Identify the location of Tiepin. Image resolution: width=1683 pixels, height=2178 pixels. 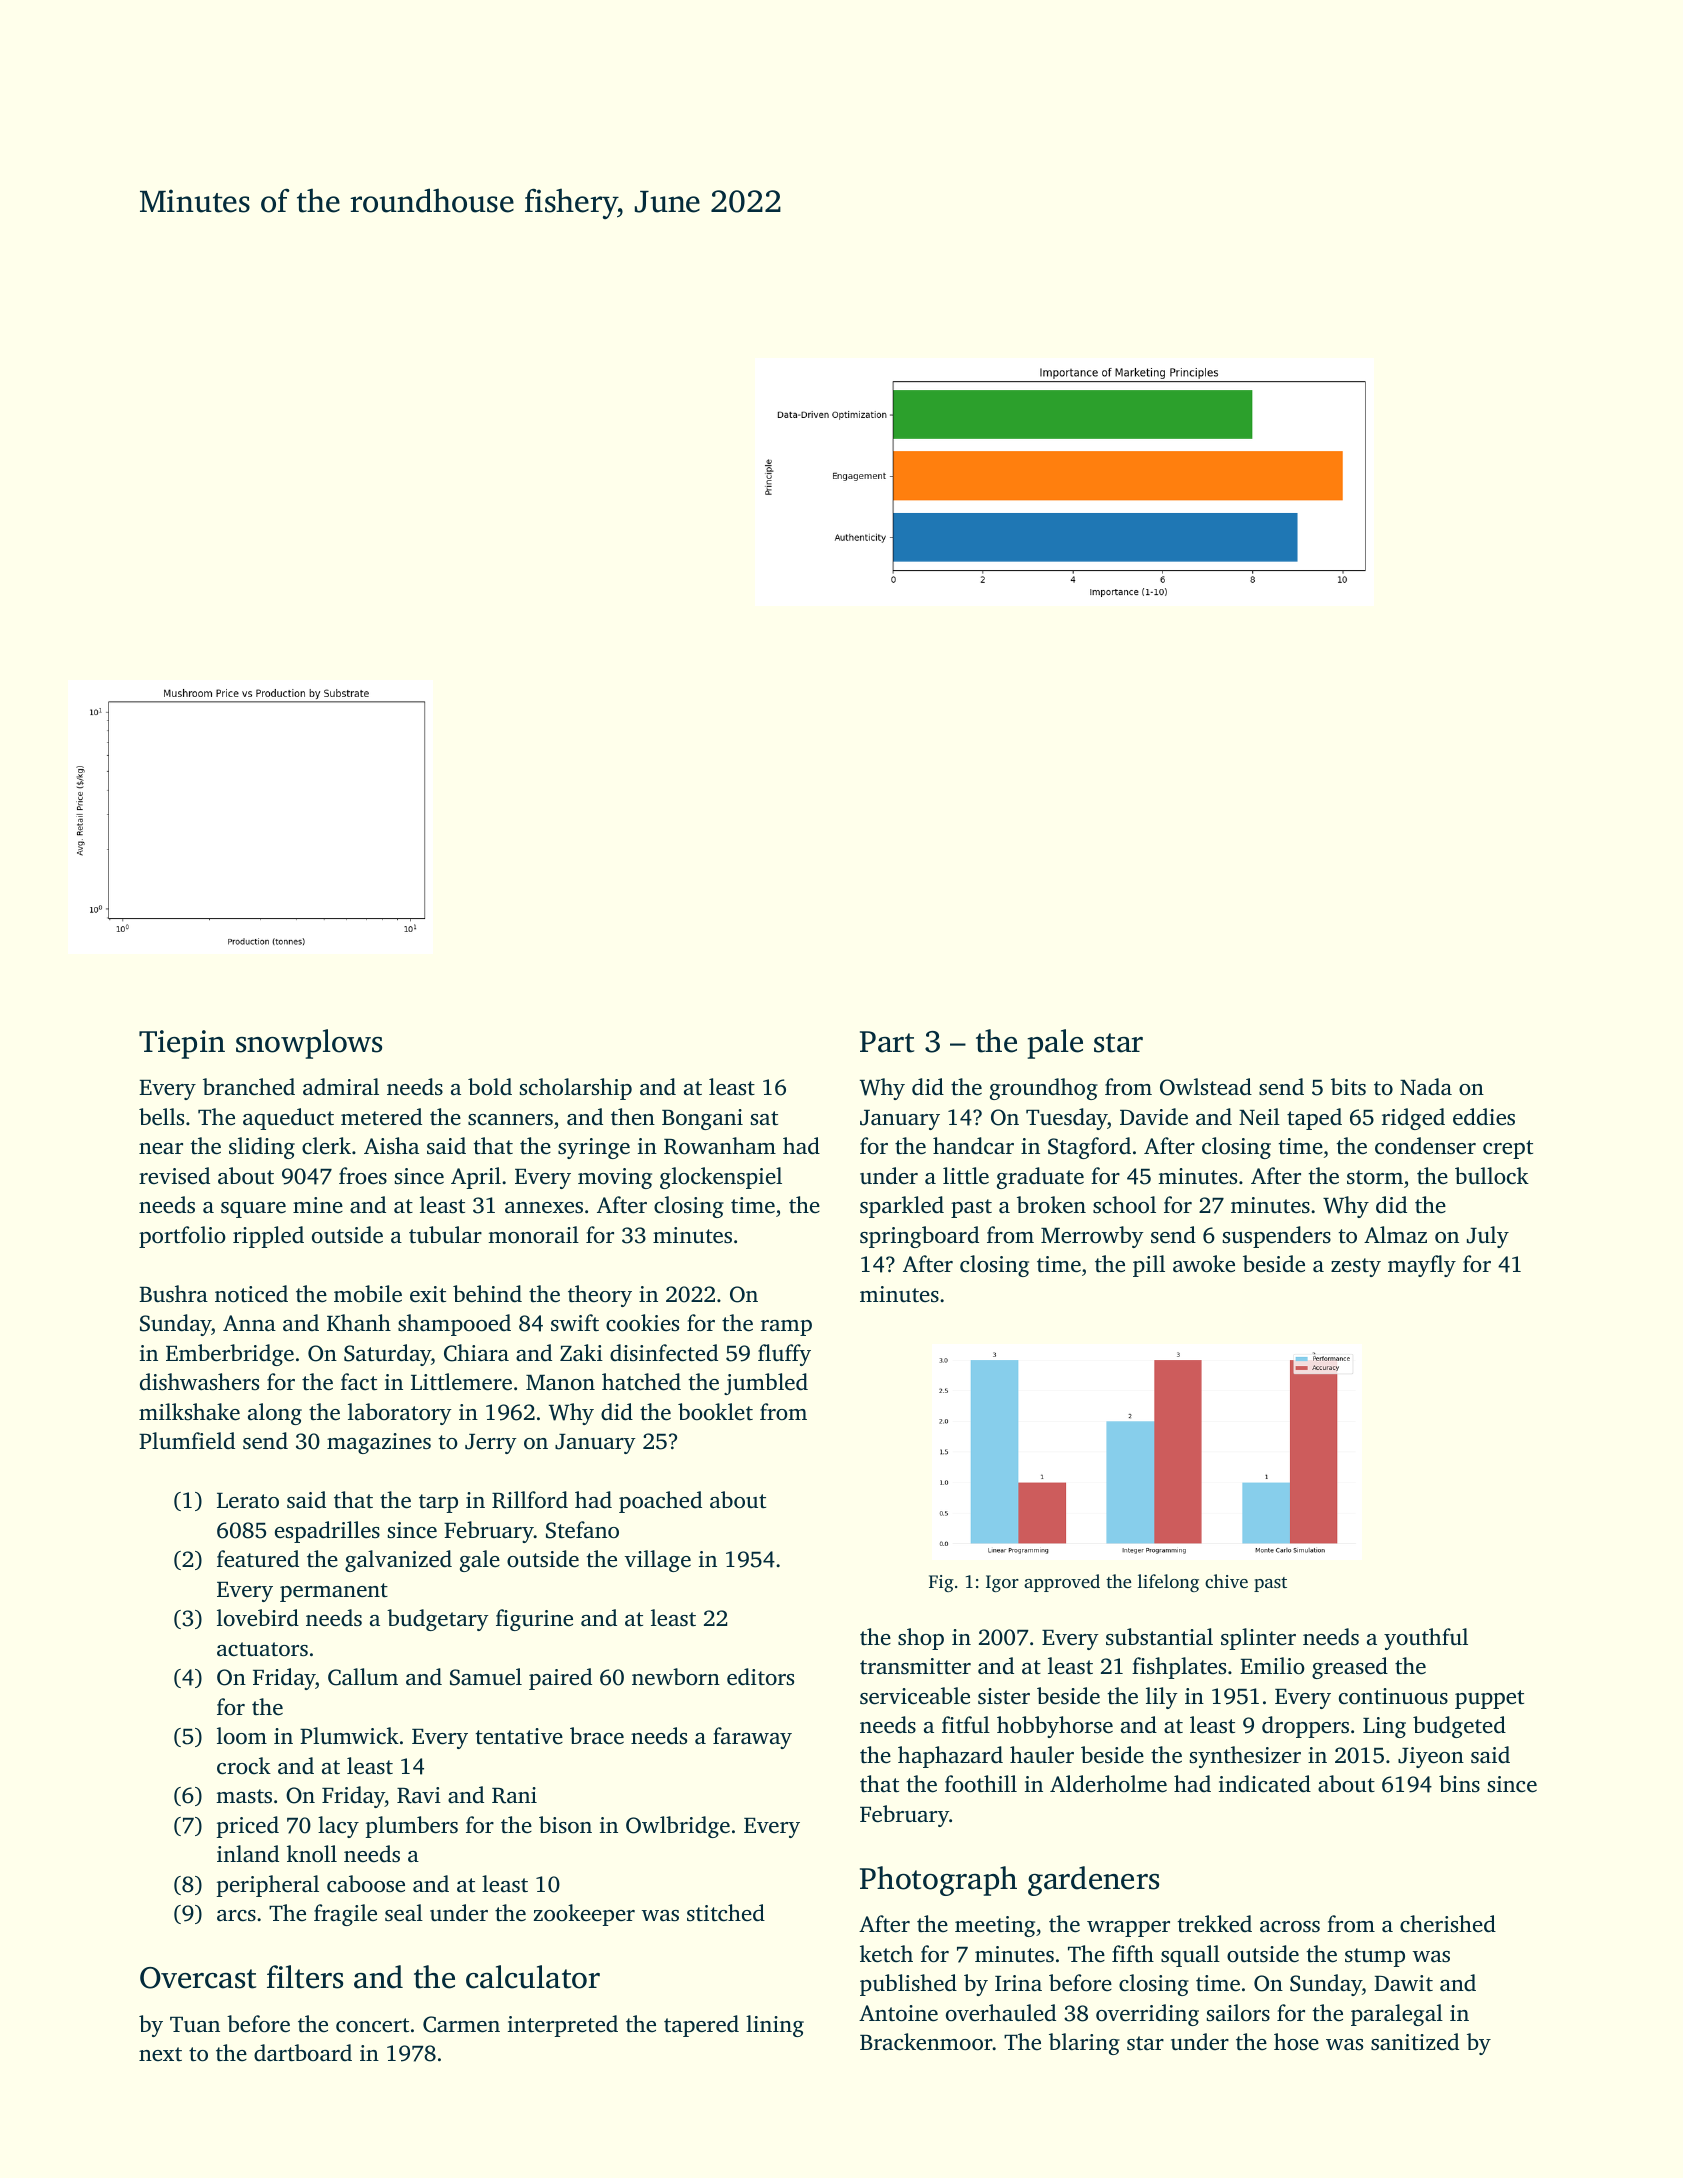
(182, 1044).
